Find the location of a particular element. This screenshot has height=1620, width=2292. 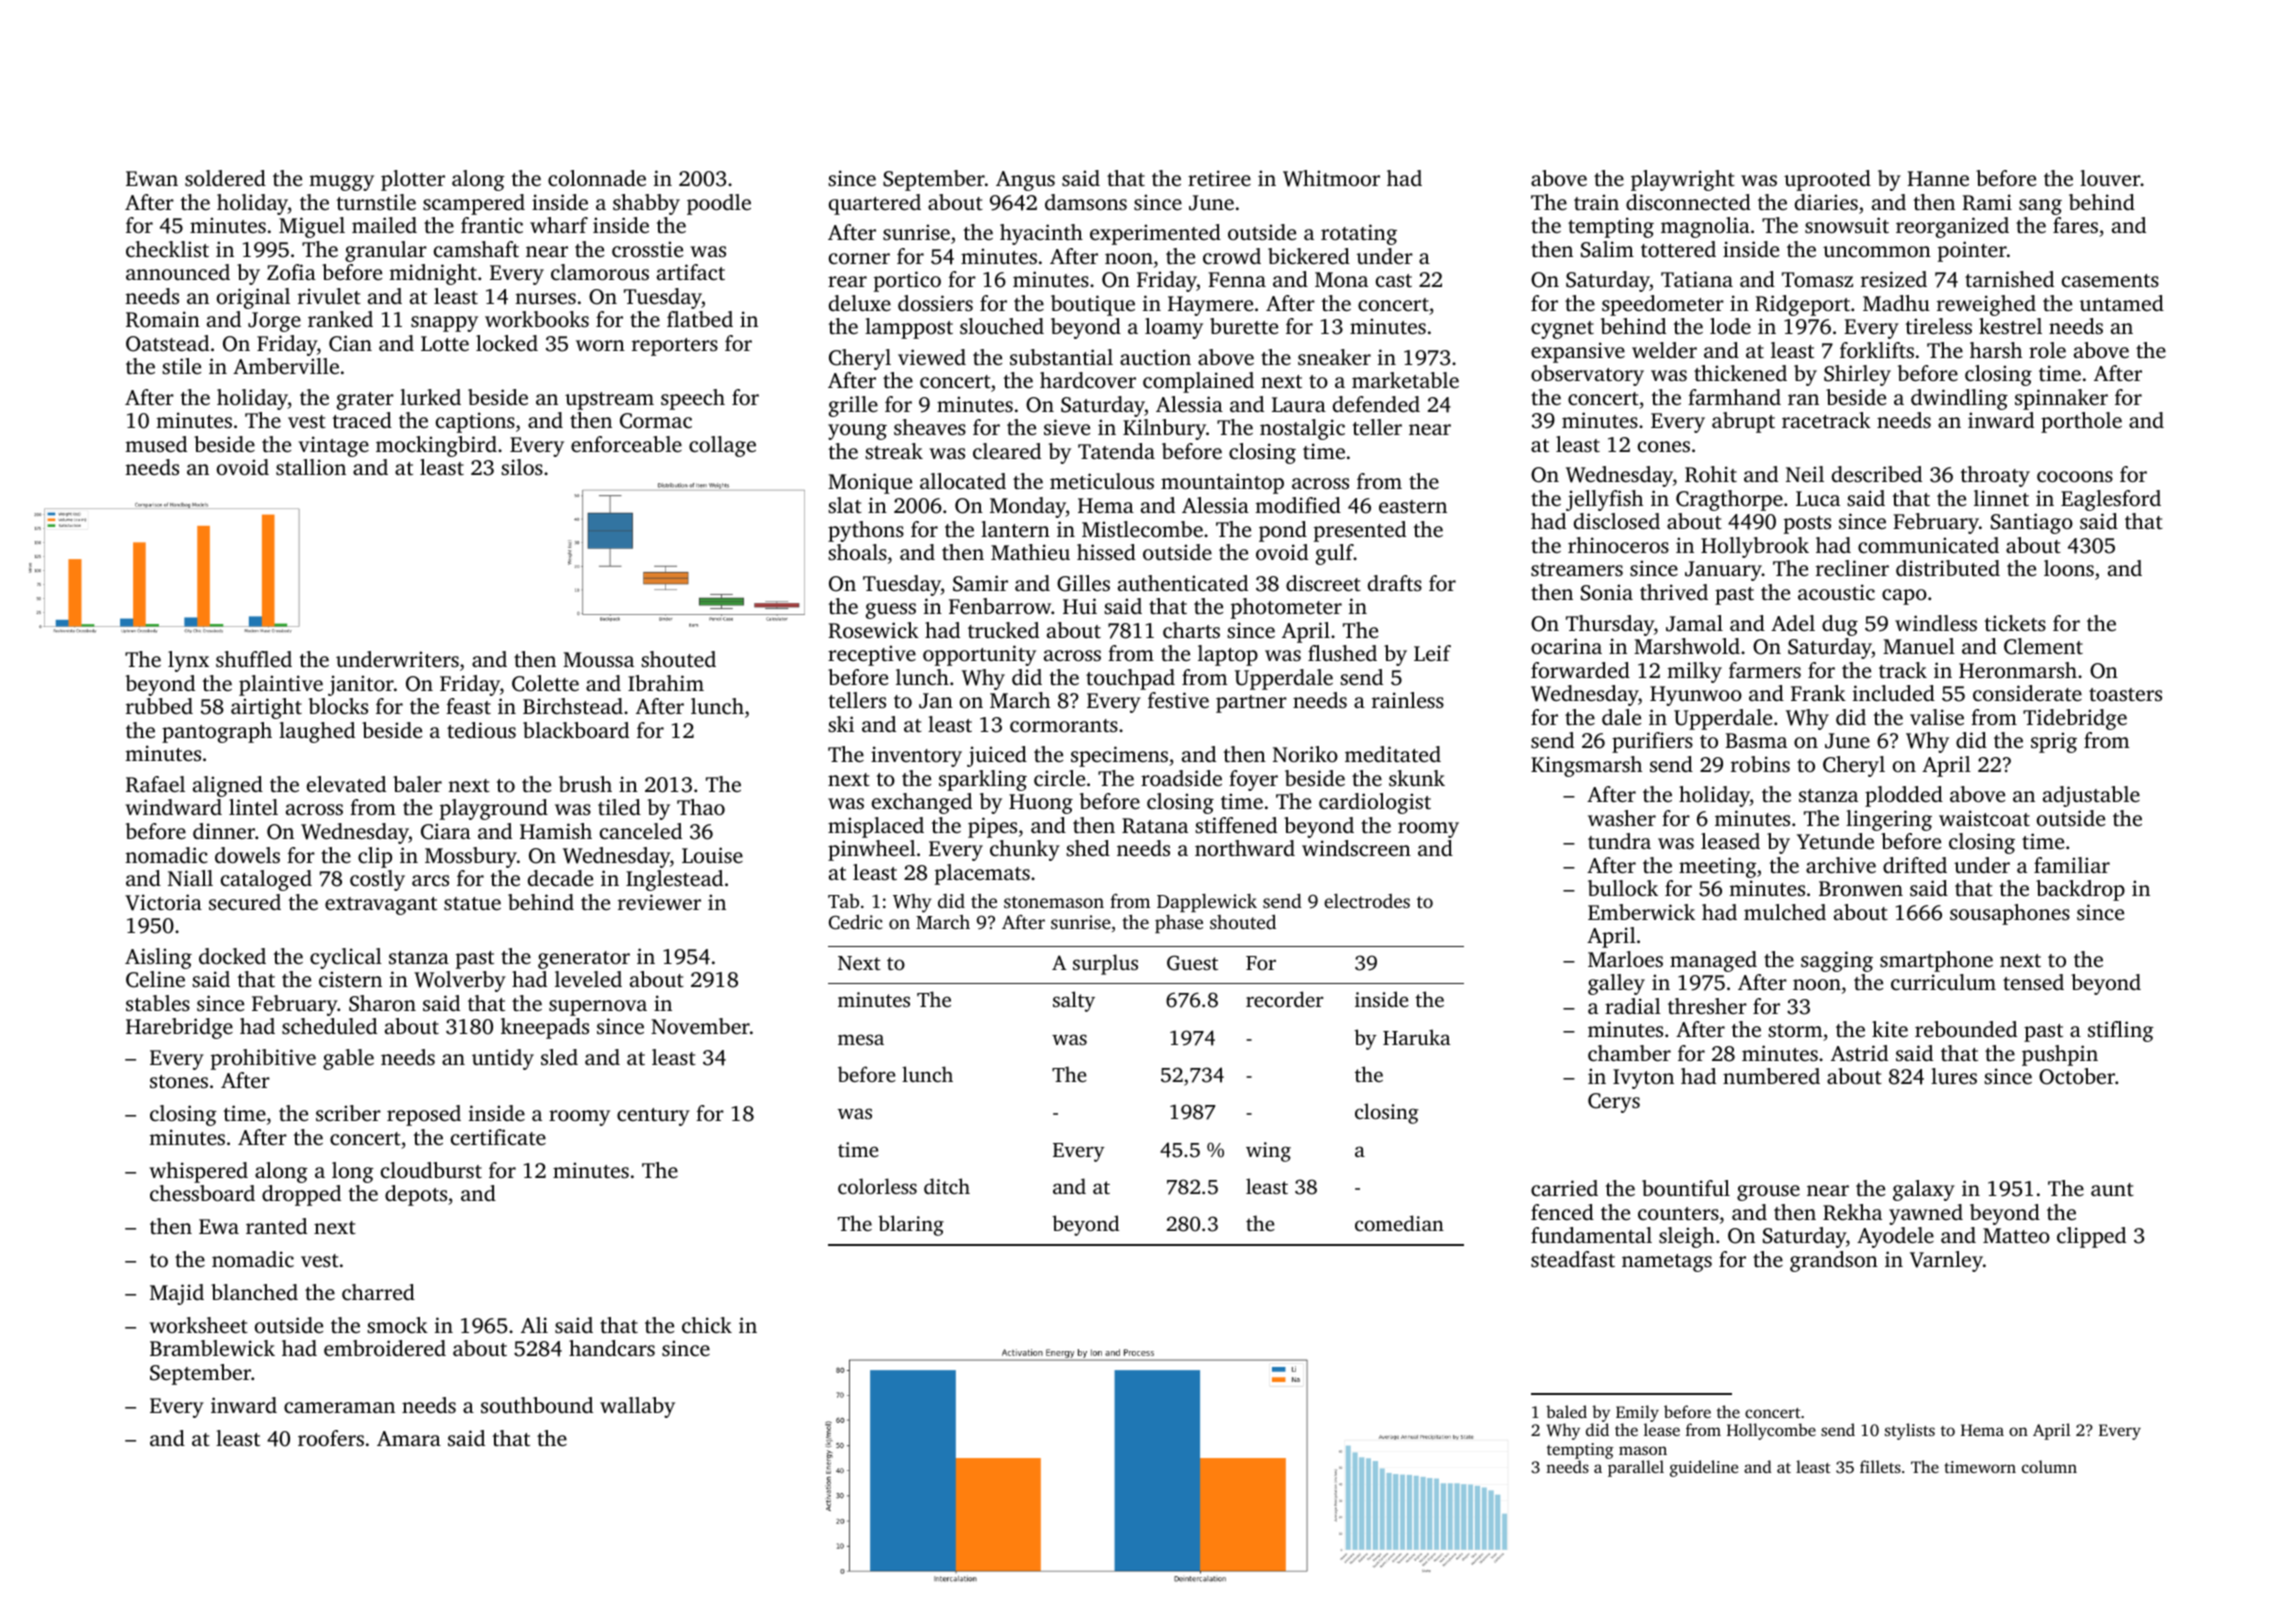

steadfast is located at coordinates (1573, 1259).
